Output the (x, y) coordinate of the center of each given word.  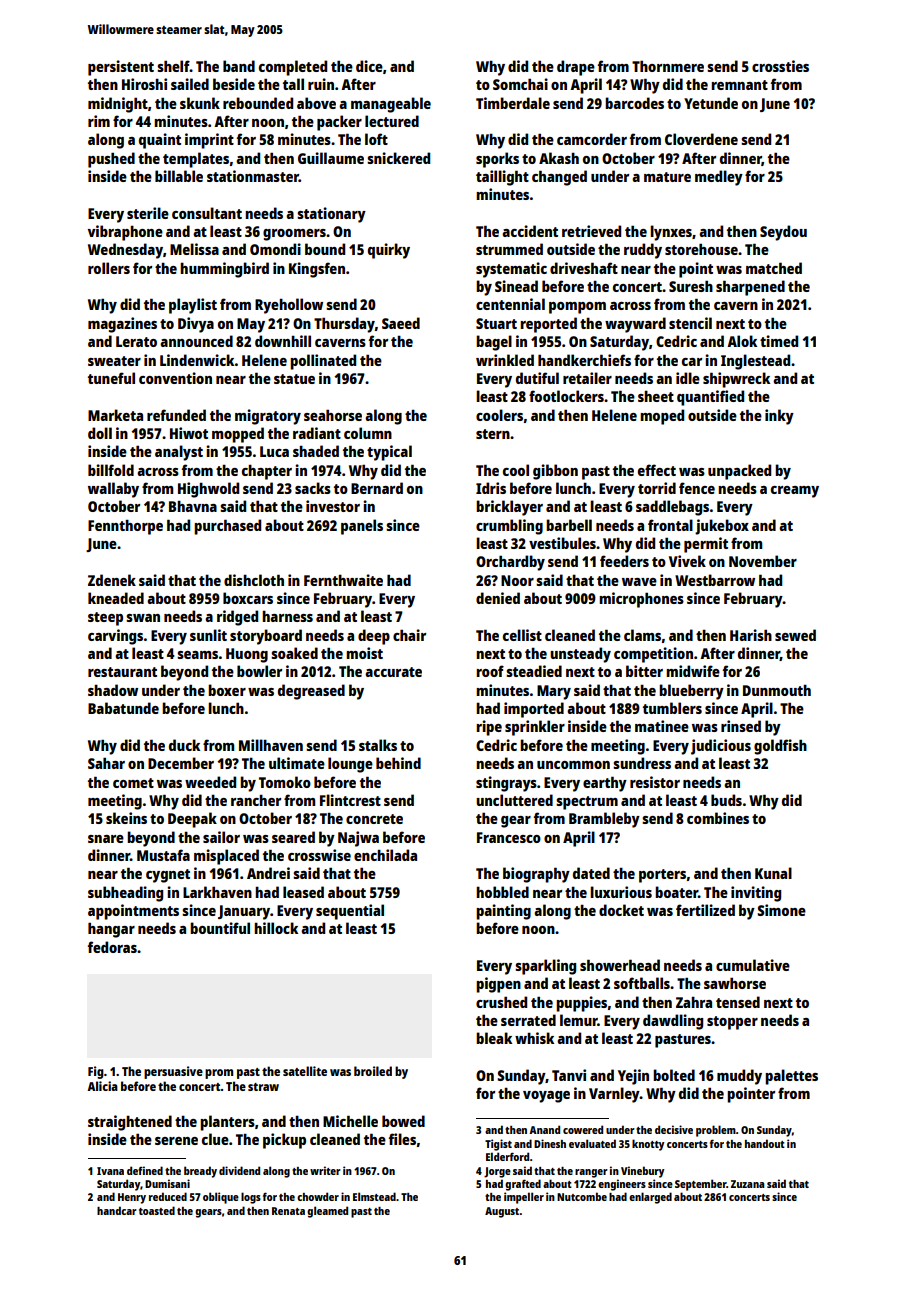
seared (293, 837)
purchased (227, 527)
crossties (780, 66)
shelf (173, 66)
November (763, 561)
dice (369, 66)
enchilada (385, 855)
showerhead (620, 965)
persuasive (173, 1072)
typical (389, 453)
